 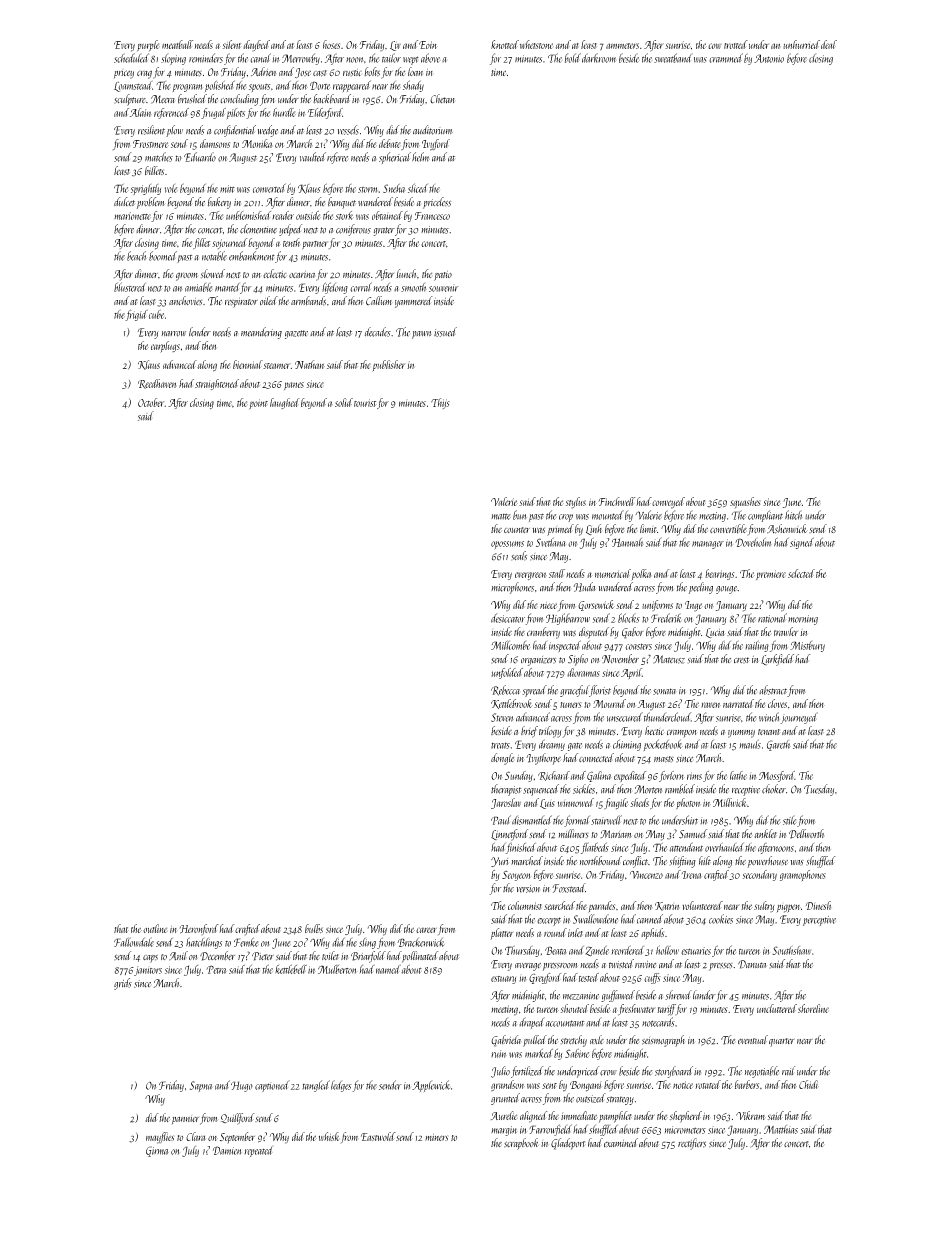 I want to click on purple, so click(x=148, y=45).
